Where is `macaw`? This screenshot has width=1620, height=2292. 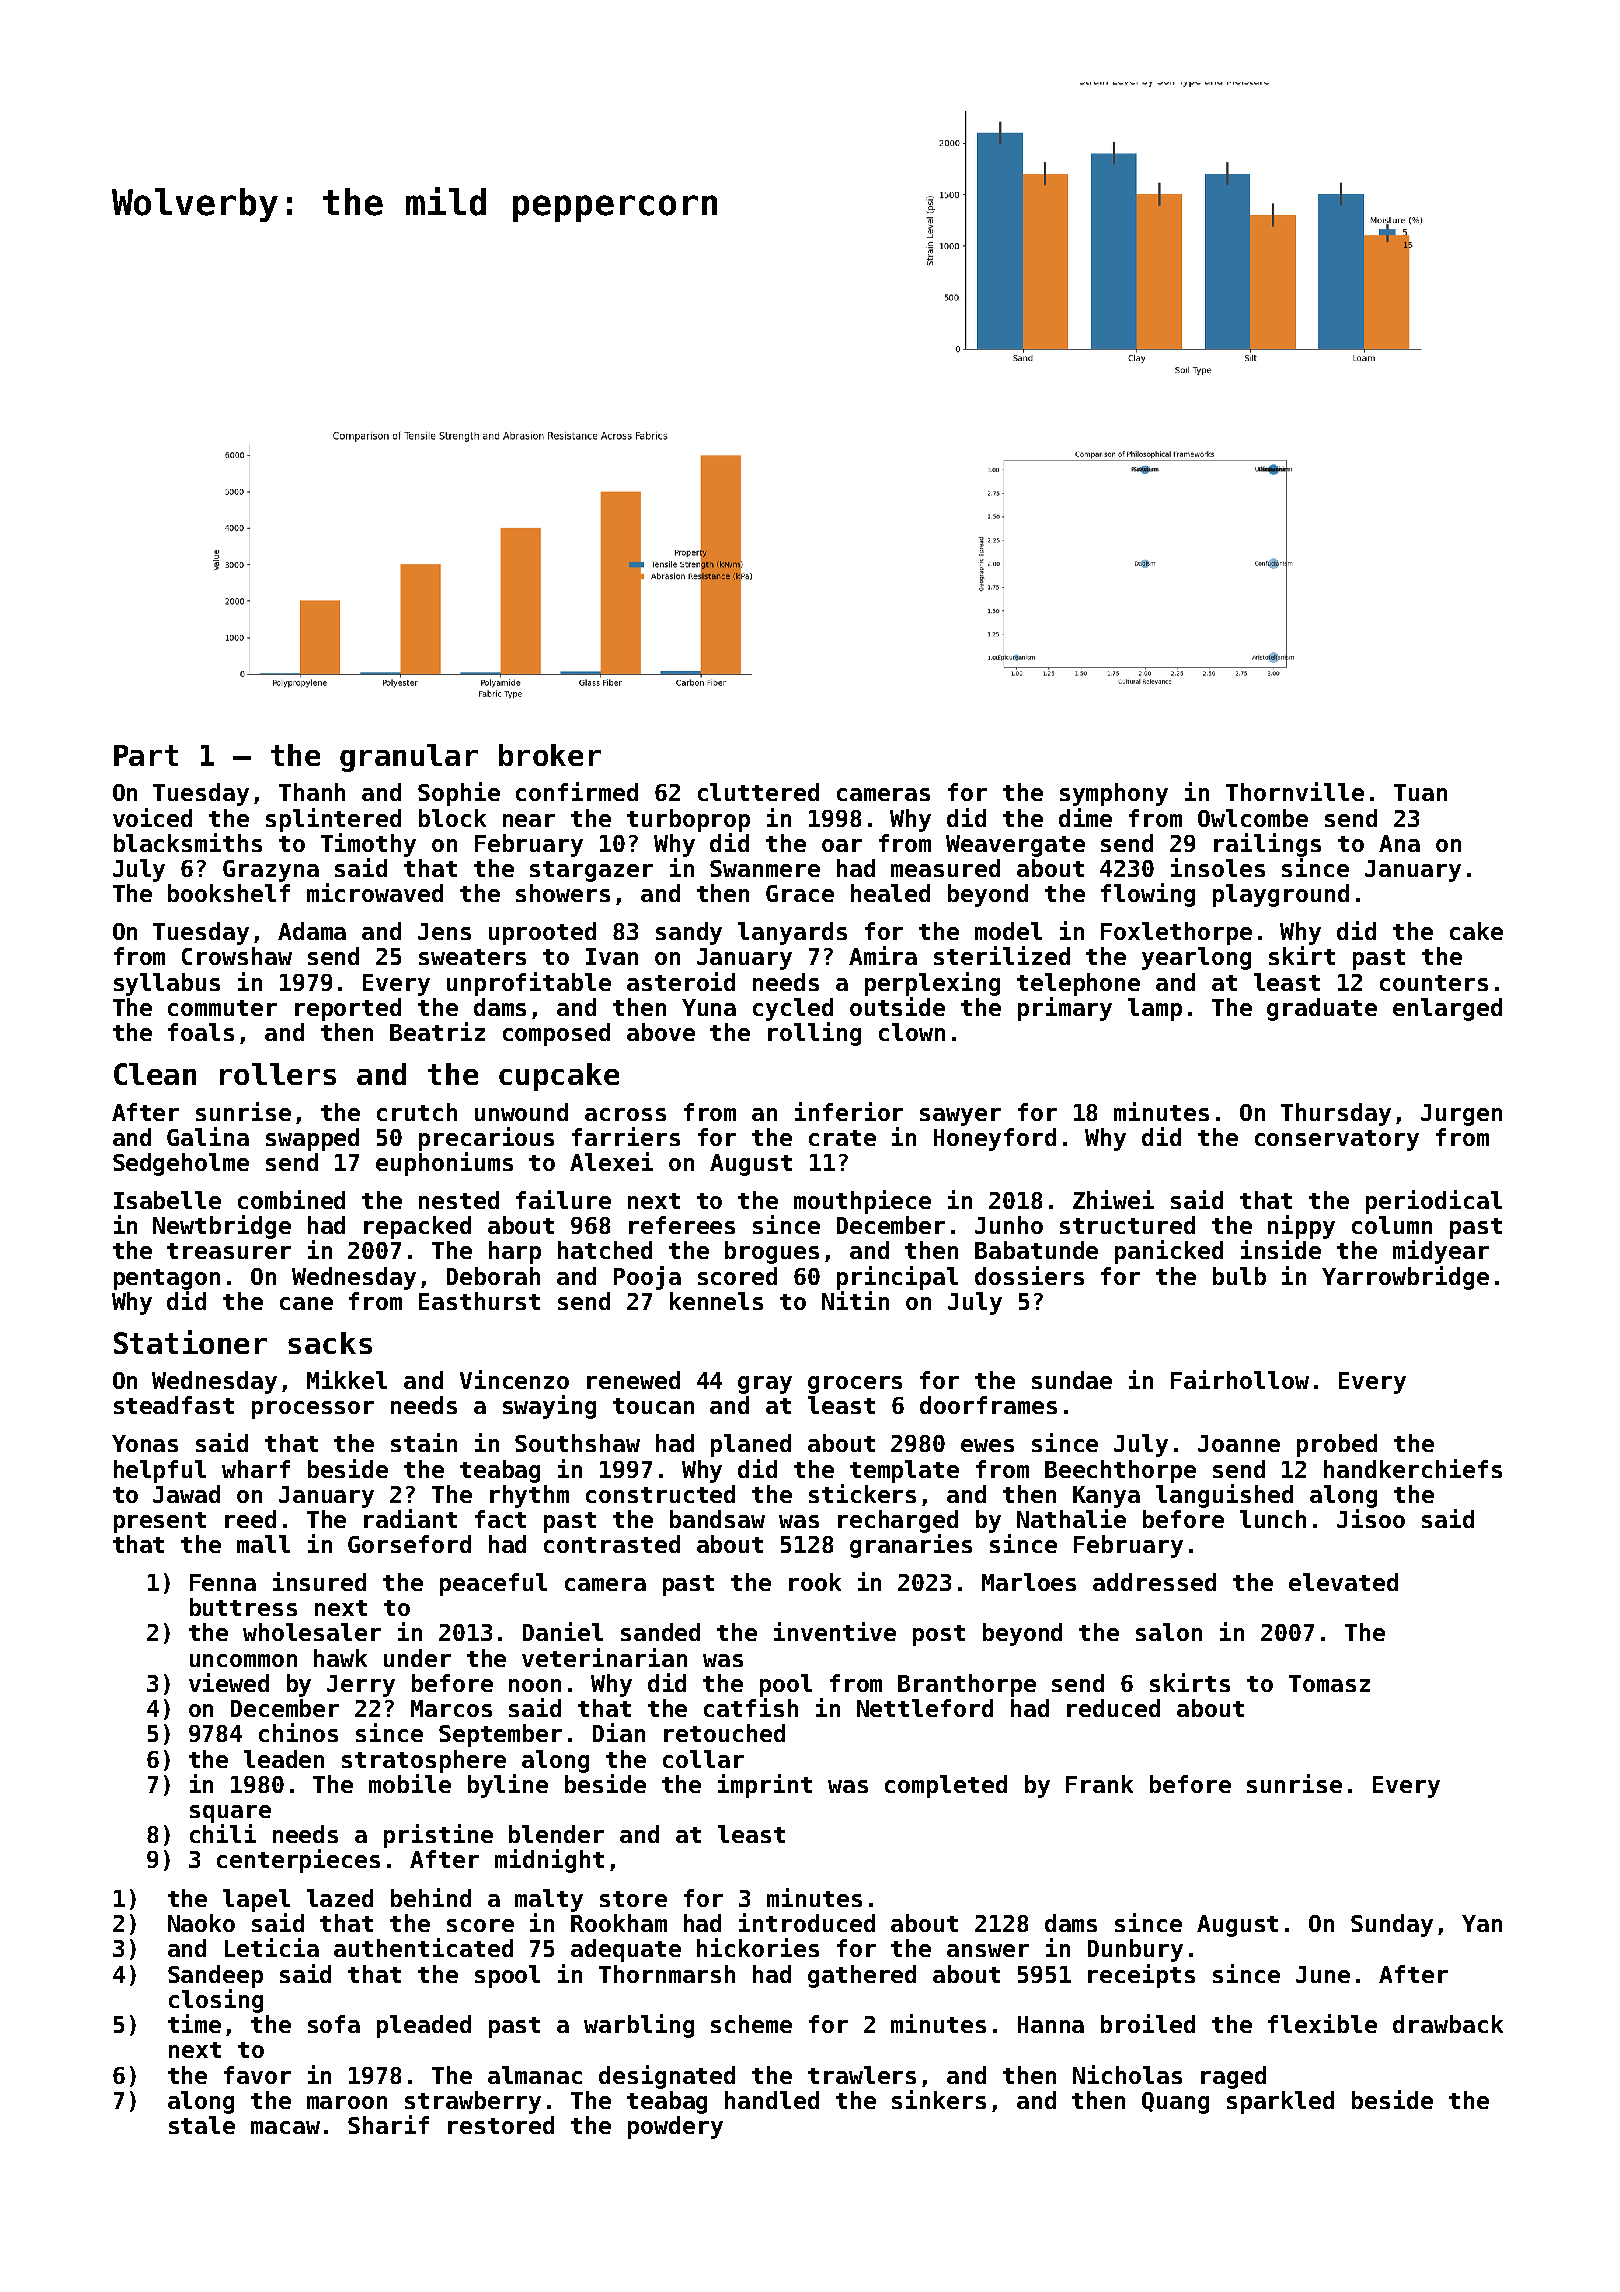
macaw is located at coordinates (285, 2127).
